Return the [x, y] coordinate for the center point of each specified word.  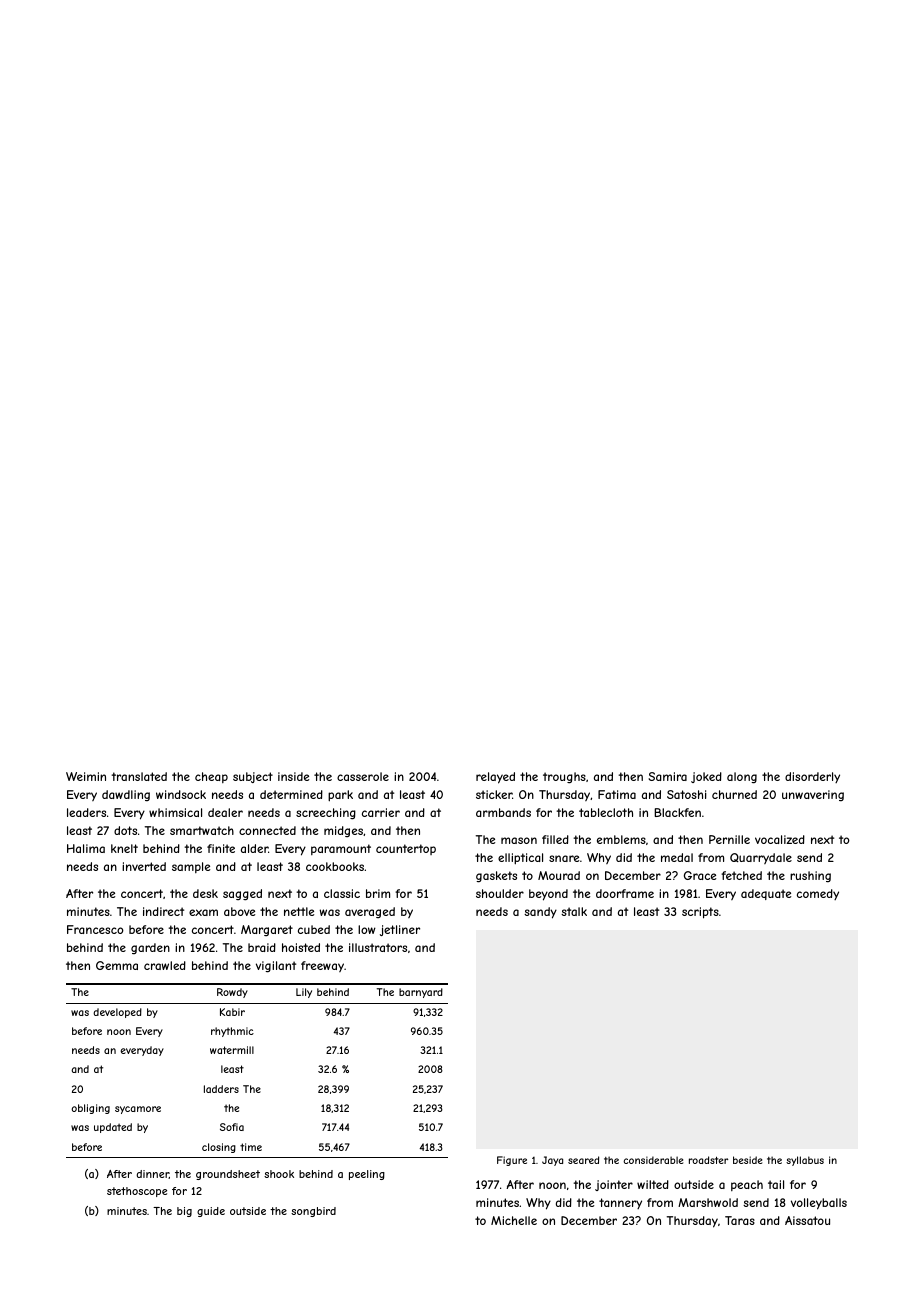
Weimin [86, 776]
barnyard [421, 993]
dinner [152, 1174]
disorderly [812, 777]
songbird [313, 1212]
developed [117, 1013]
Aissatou [807, 1220]
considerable [653, 1160]
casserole [363, 776]
